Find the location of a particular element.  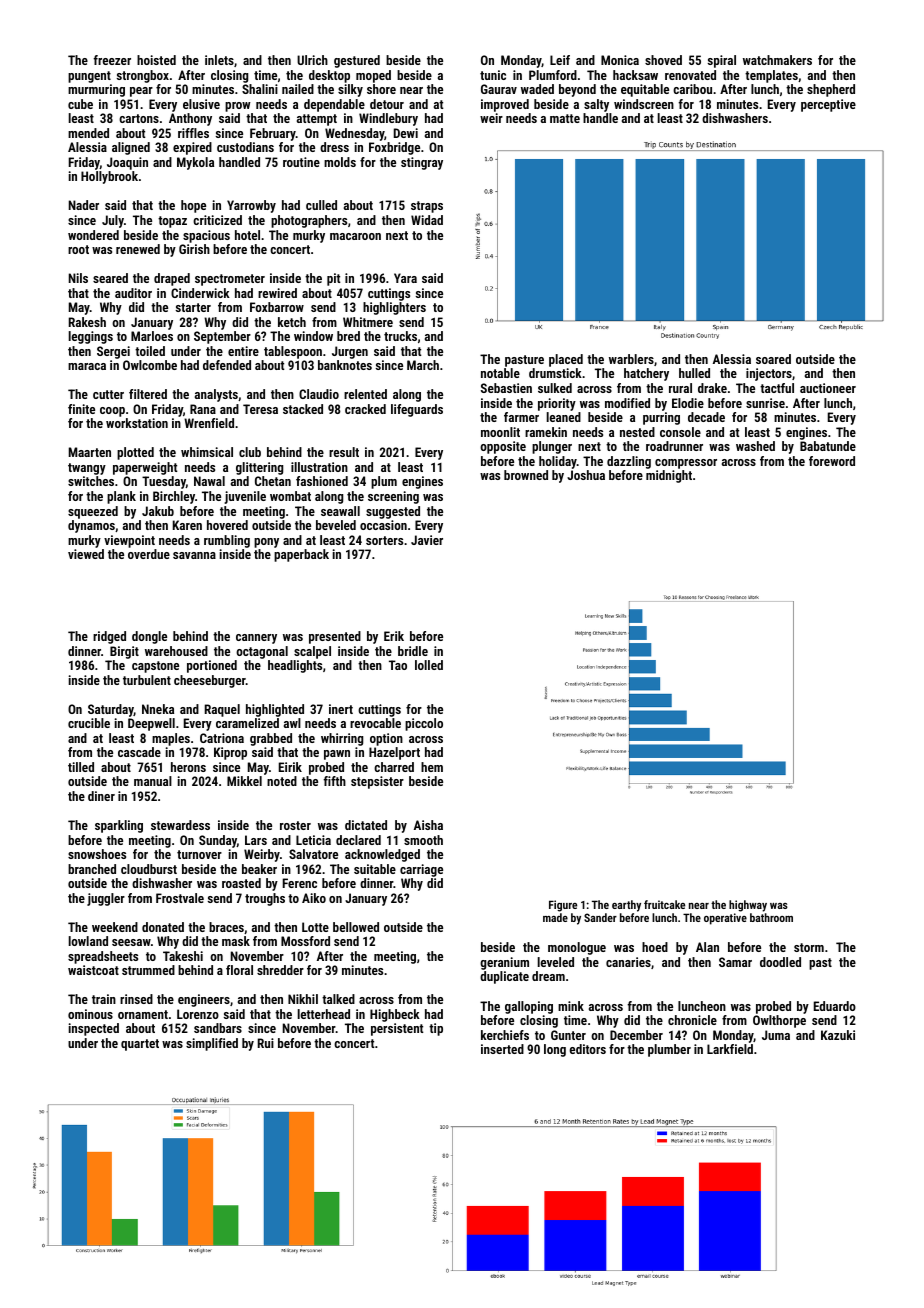

editors is located at coordinates (588, 1049).
